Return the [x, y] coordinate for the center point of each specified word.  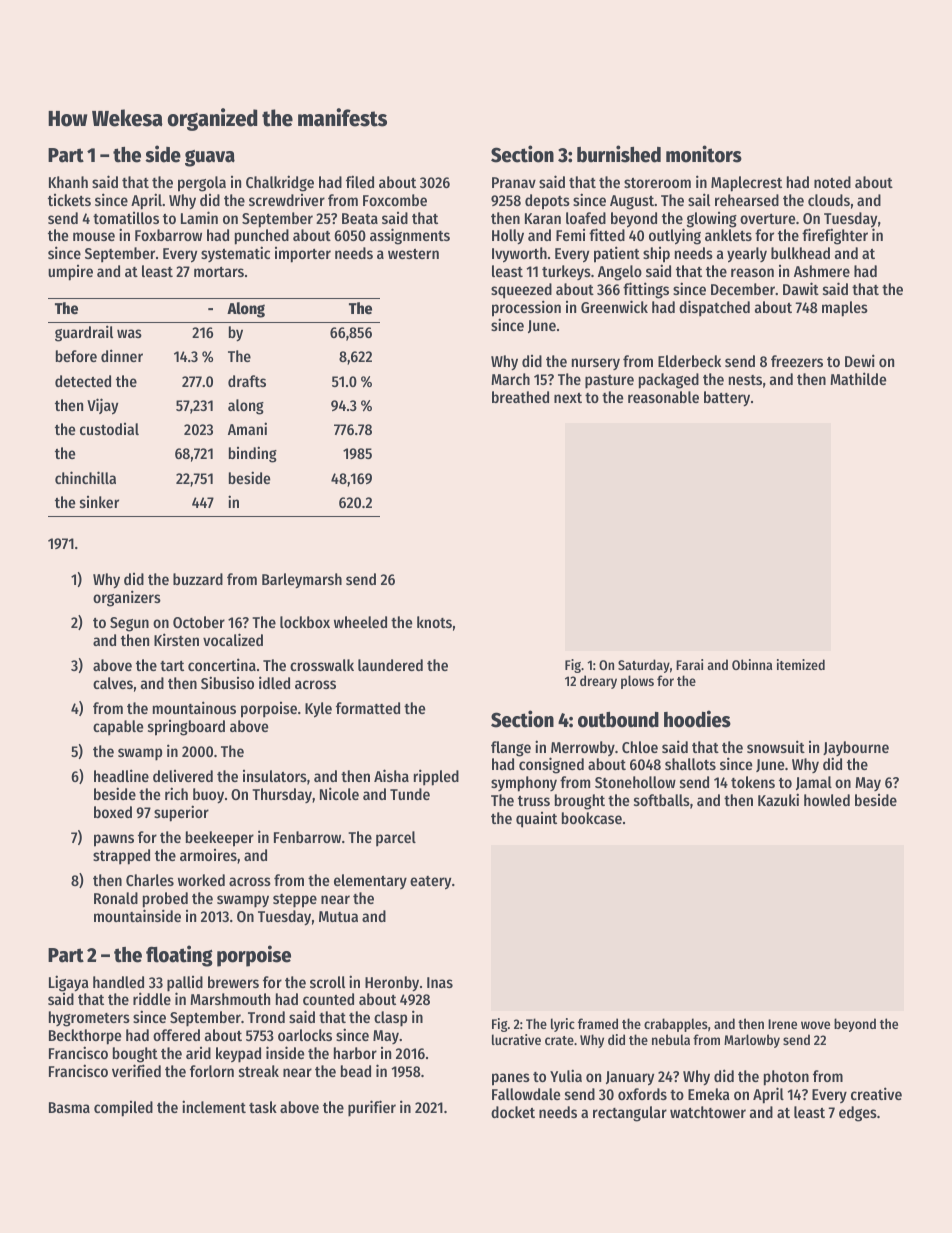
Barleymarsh [302, 581]
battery [727, 399]
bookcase [592, 818]
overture [768, 219]
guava [210, 158]
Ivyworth [519, 255]
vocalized [233, 639]
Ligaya [69, 983]
